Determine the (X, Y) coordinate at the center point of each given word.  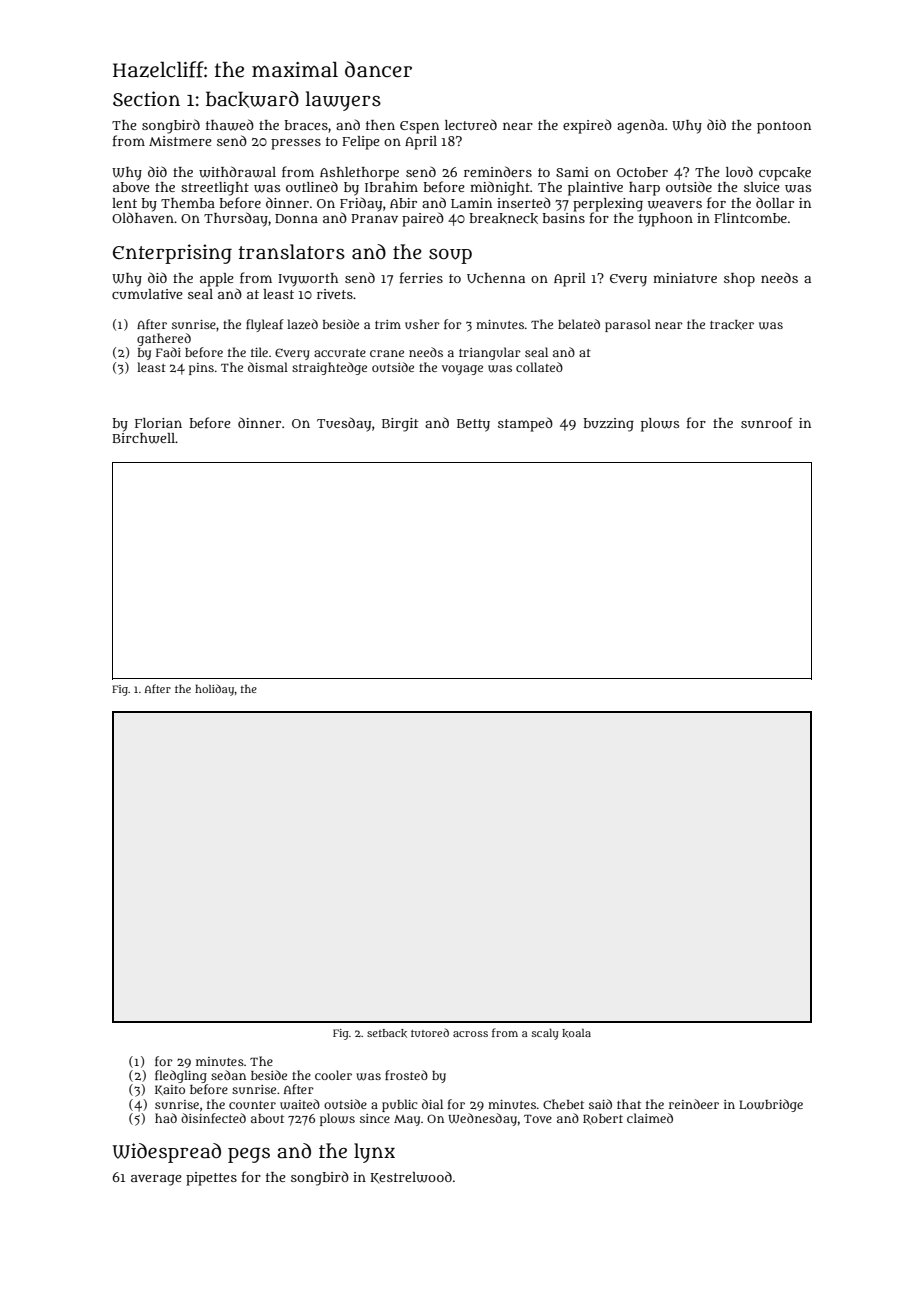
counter (252, 1105)
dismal (268, 367)
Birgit (400, 425)
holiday (214, 690)
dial (432, 1104)
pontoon (784, 127)
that (629, 1104)
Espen (419, 127)
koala (576, 1033)
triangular (490, 353)
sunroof (767, 422)
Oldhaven (143, 217)
